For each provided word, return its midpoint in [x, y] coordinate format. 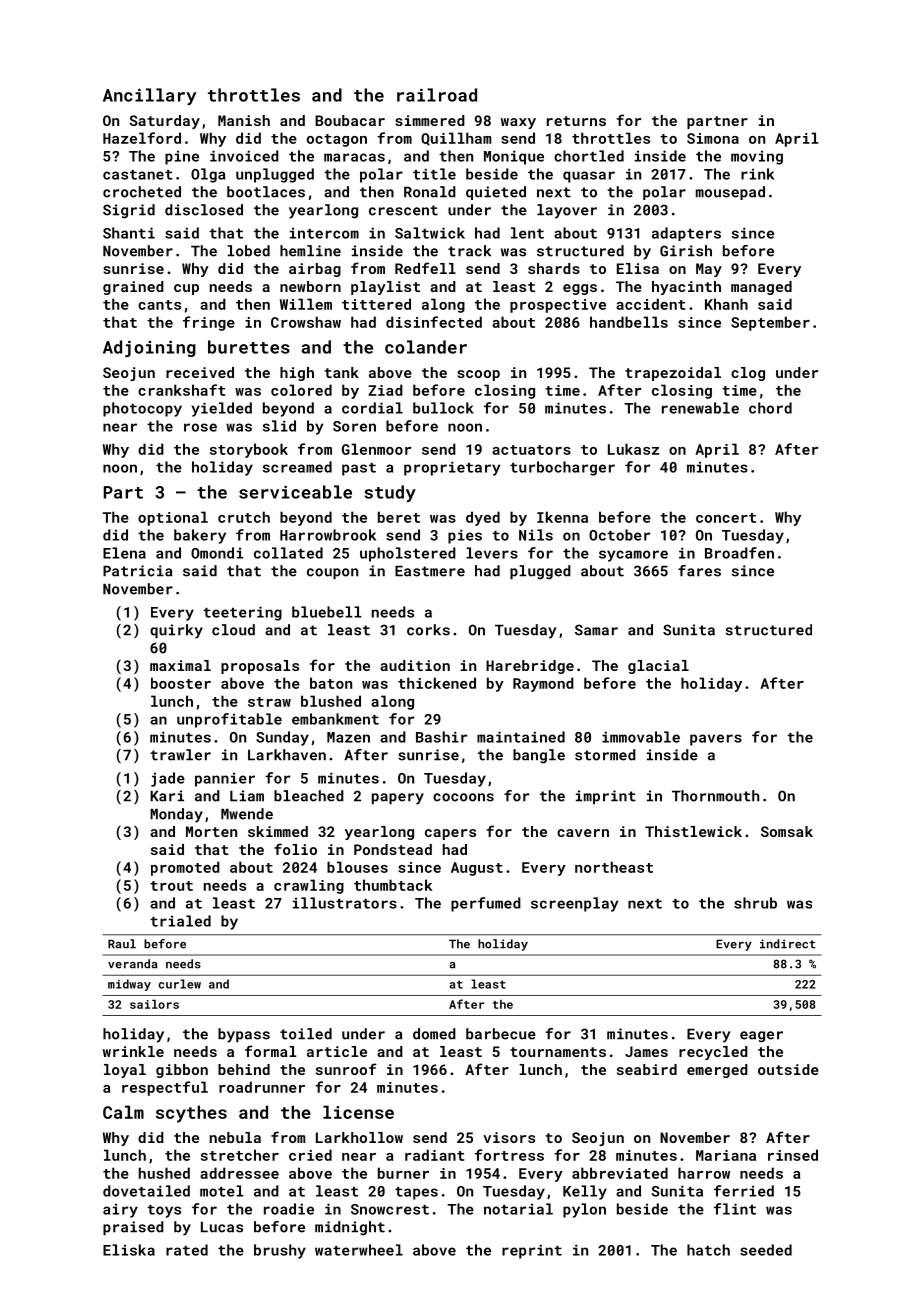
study [390, 493]
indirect [788, 944]
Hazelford [142, 138]
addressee [239, 1173]
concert [726, 518]
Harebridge [530, 667]
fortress [509, 1155]
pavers [716, 740]
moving [757, 158]
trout [171, 886]
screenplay [574, 904]
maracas [354, 157]
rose [200, 427]
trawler [180, 755]
